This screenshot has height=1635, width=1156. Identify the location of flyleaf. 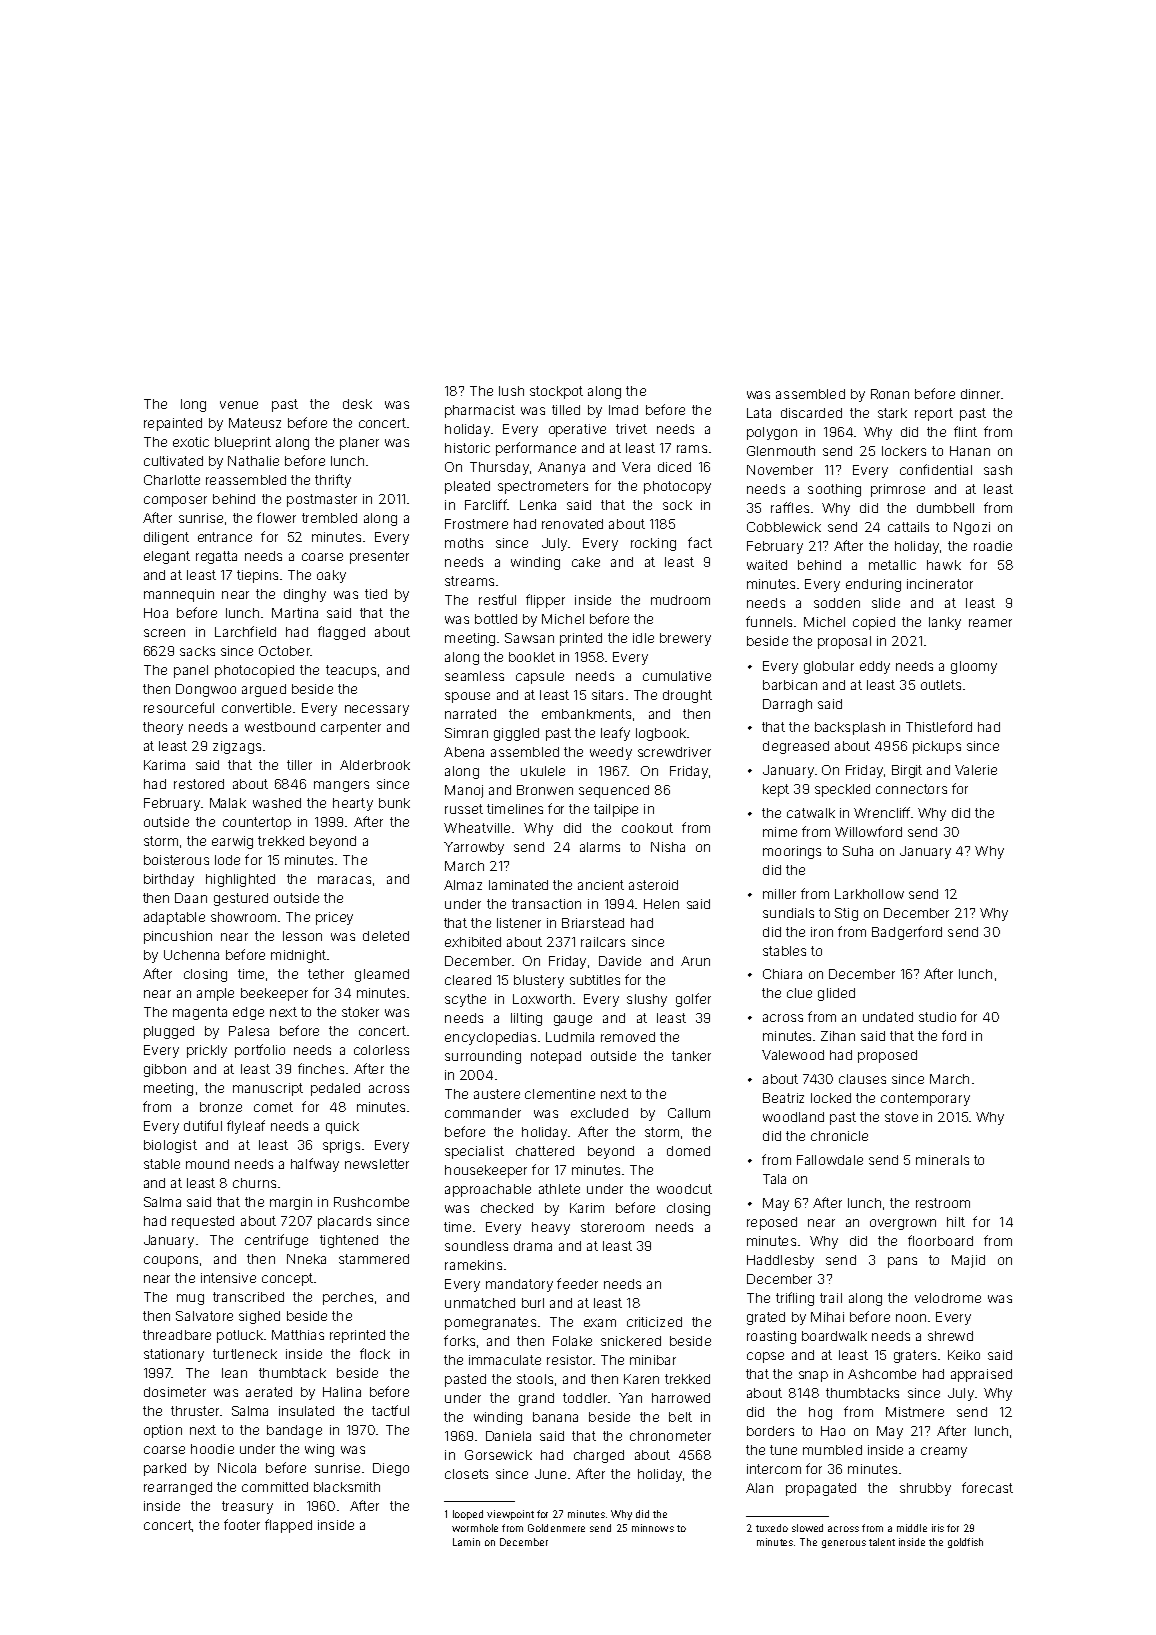
(246, 1127).
